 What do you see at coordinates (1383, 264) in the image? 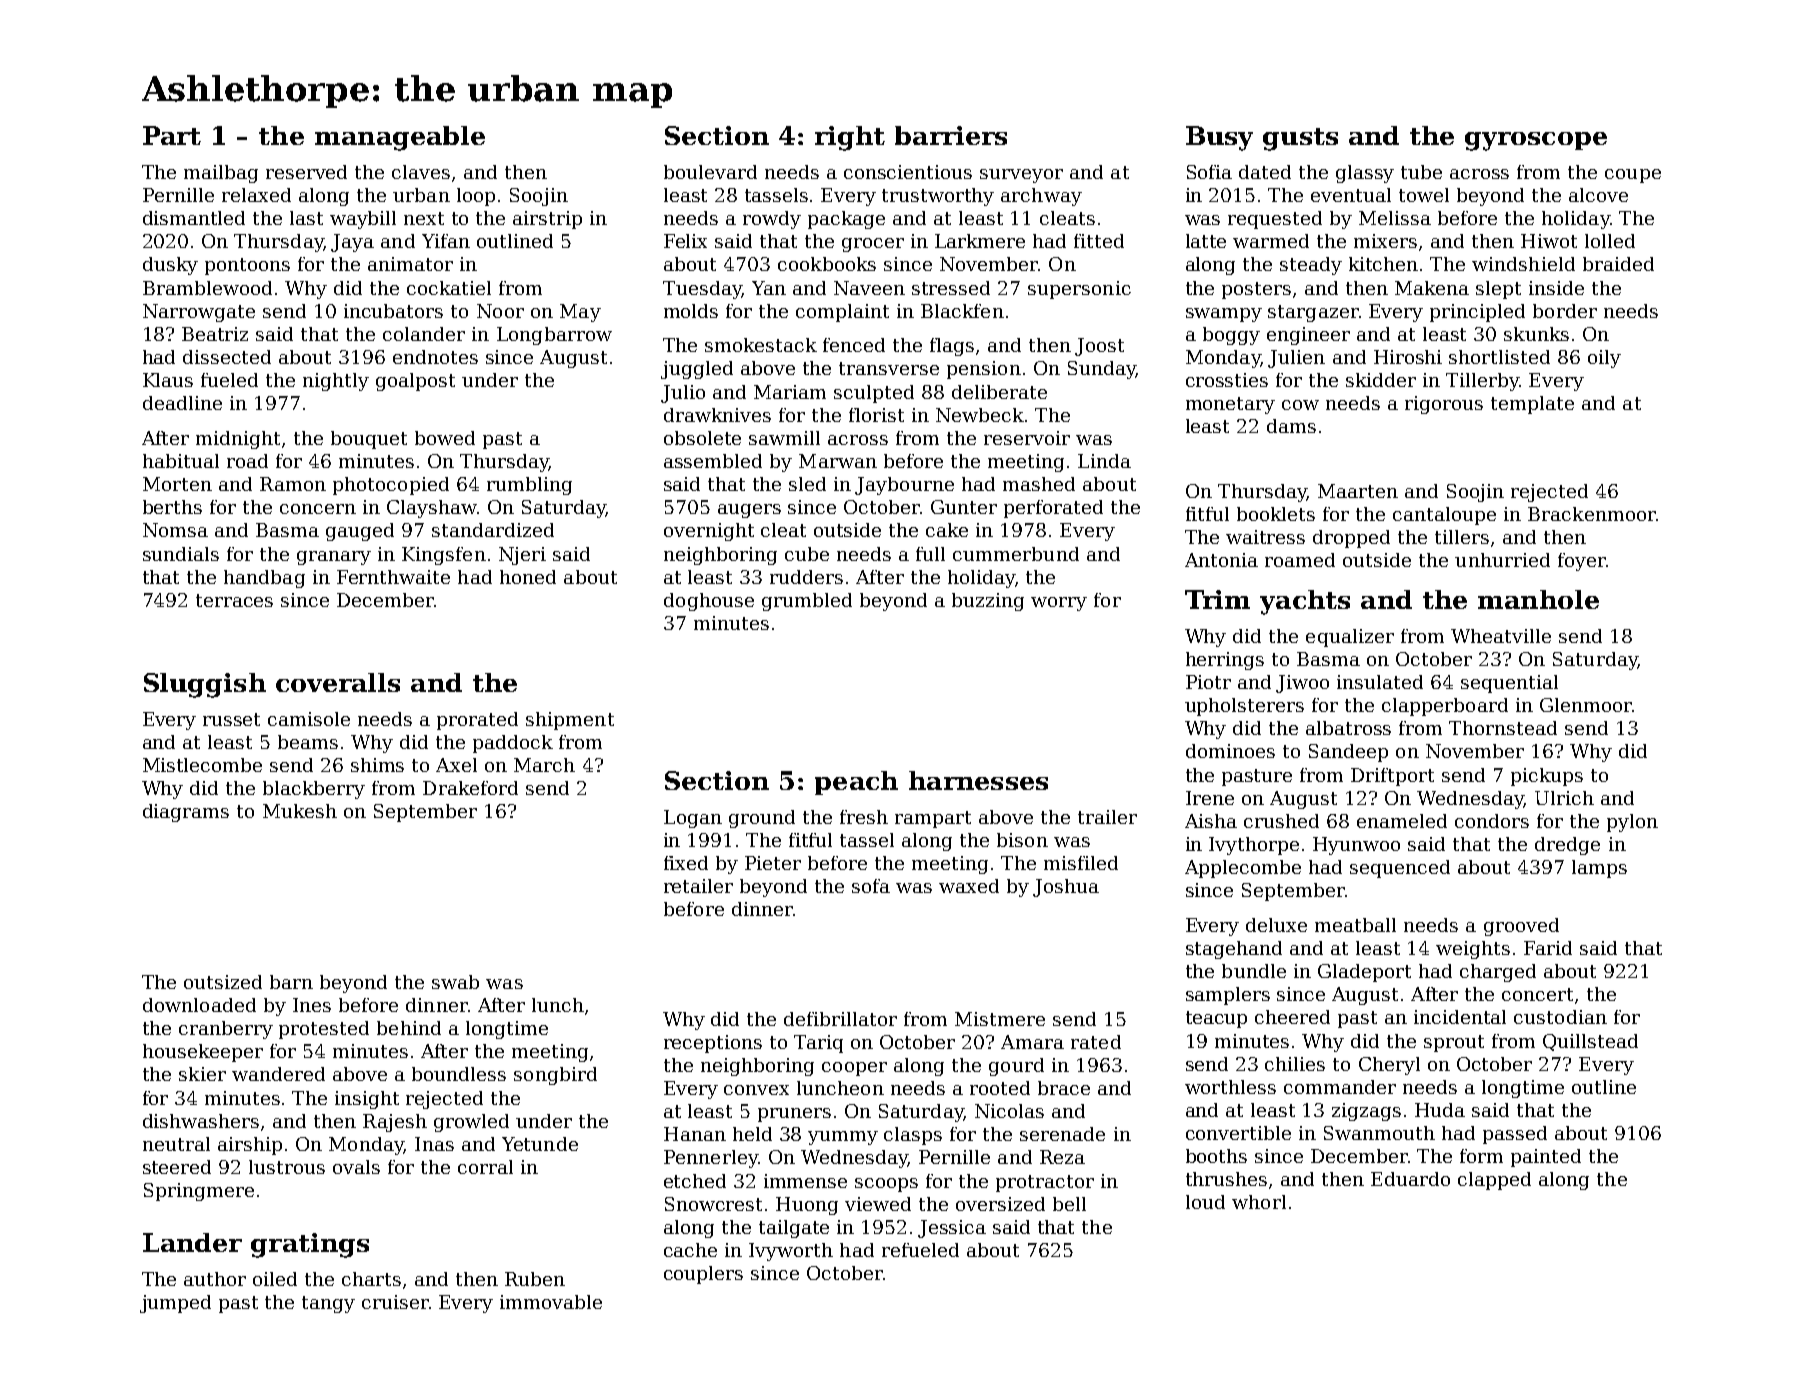
I see `kitchen` at bounding box center [1383, 264].
